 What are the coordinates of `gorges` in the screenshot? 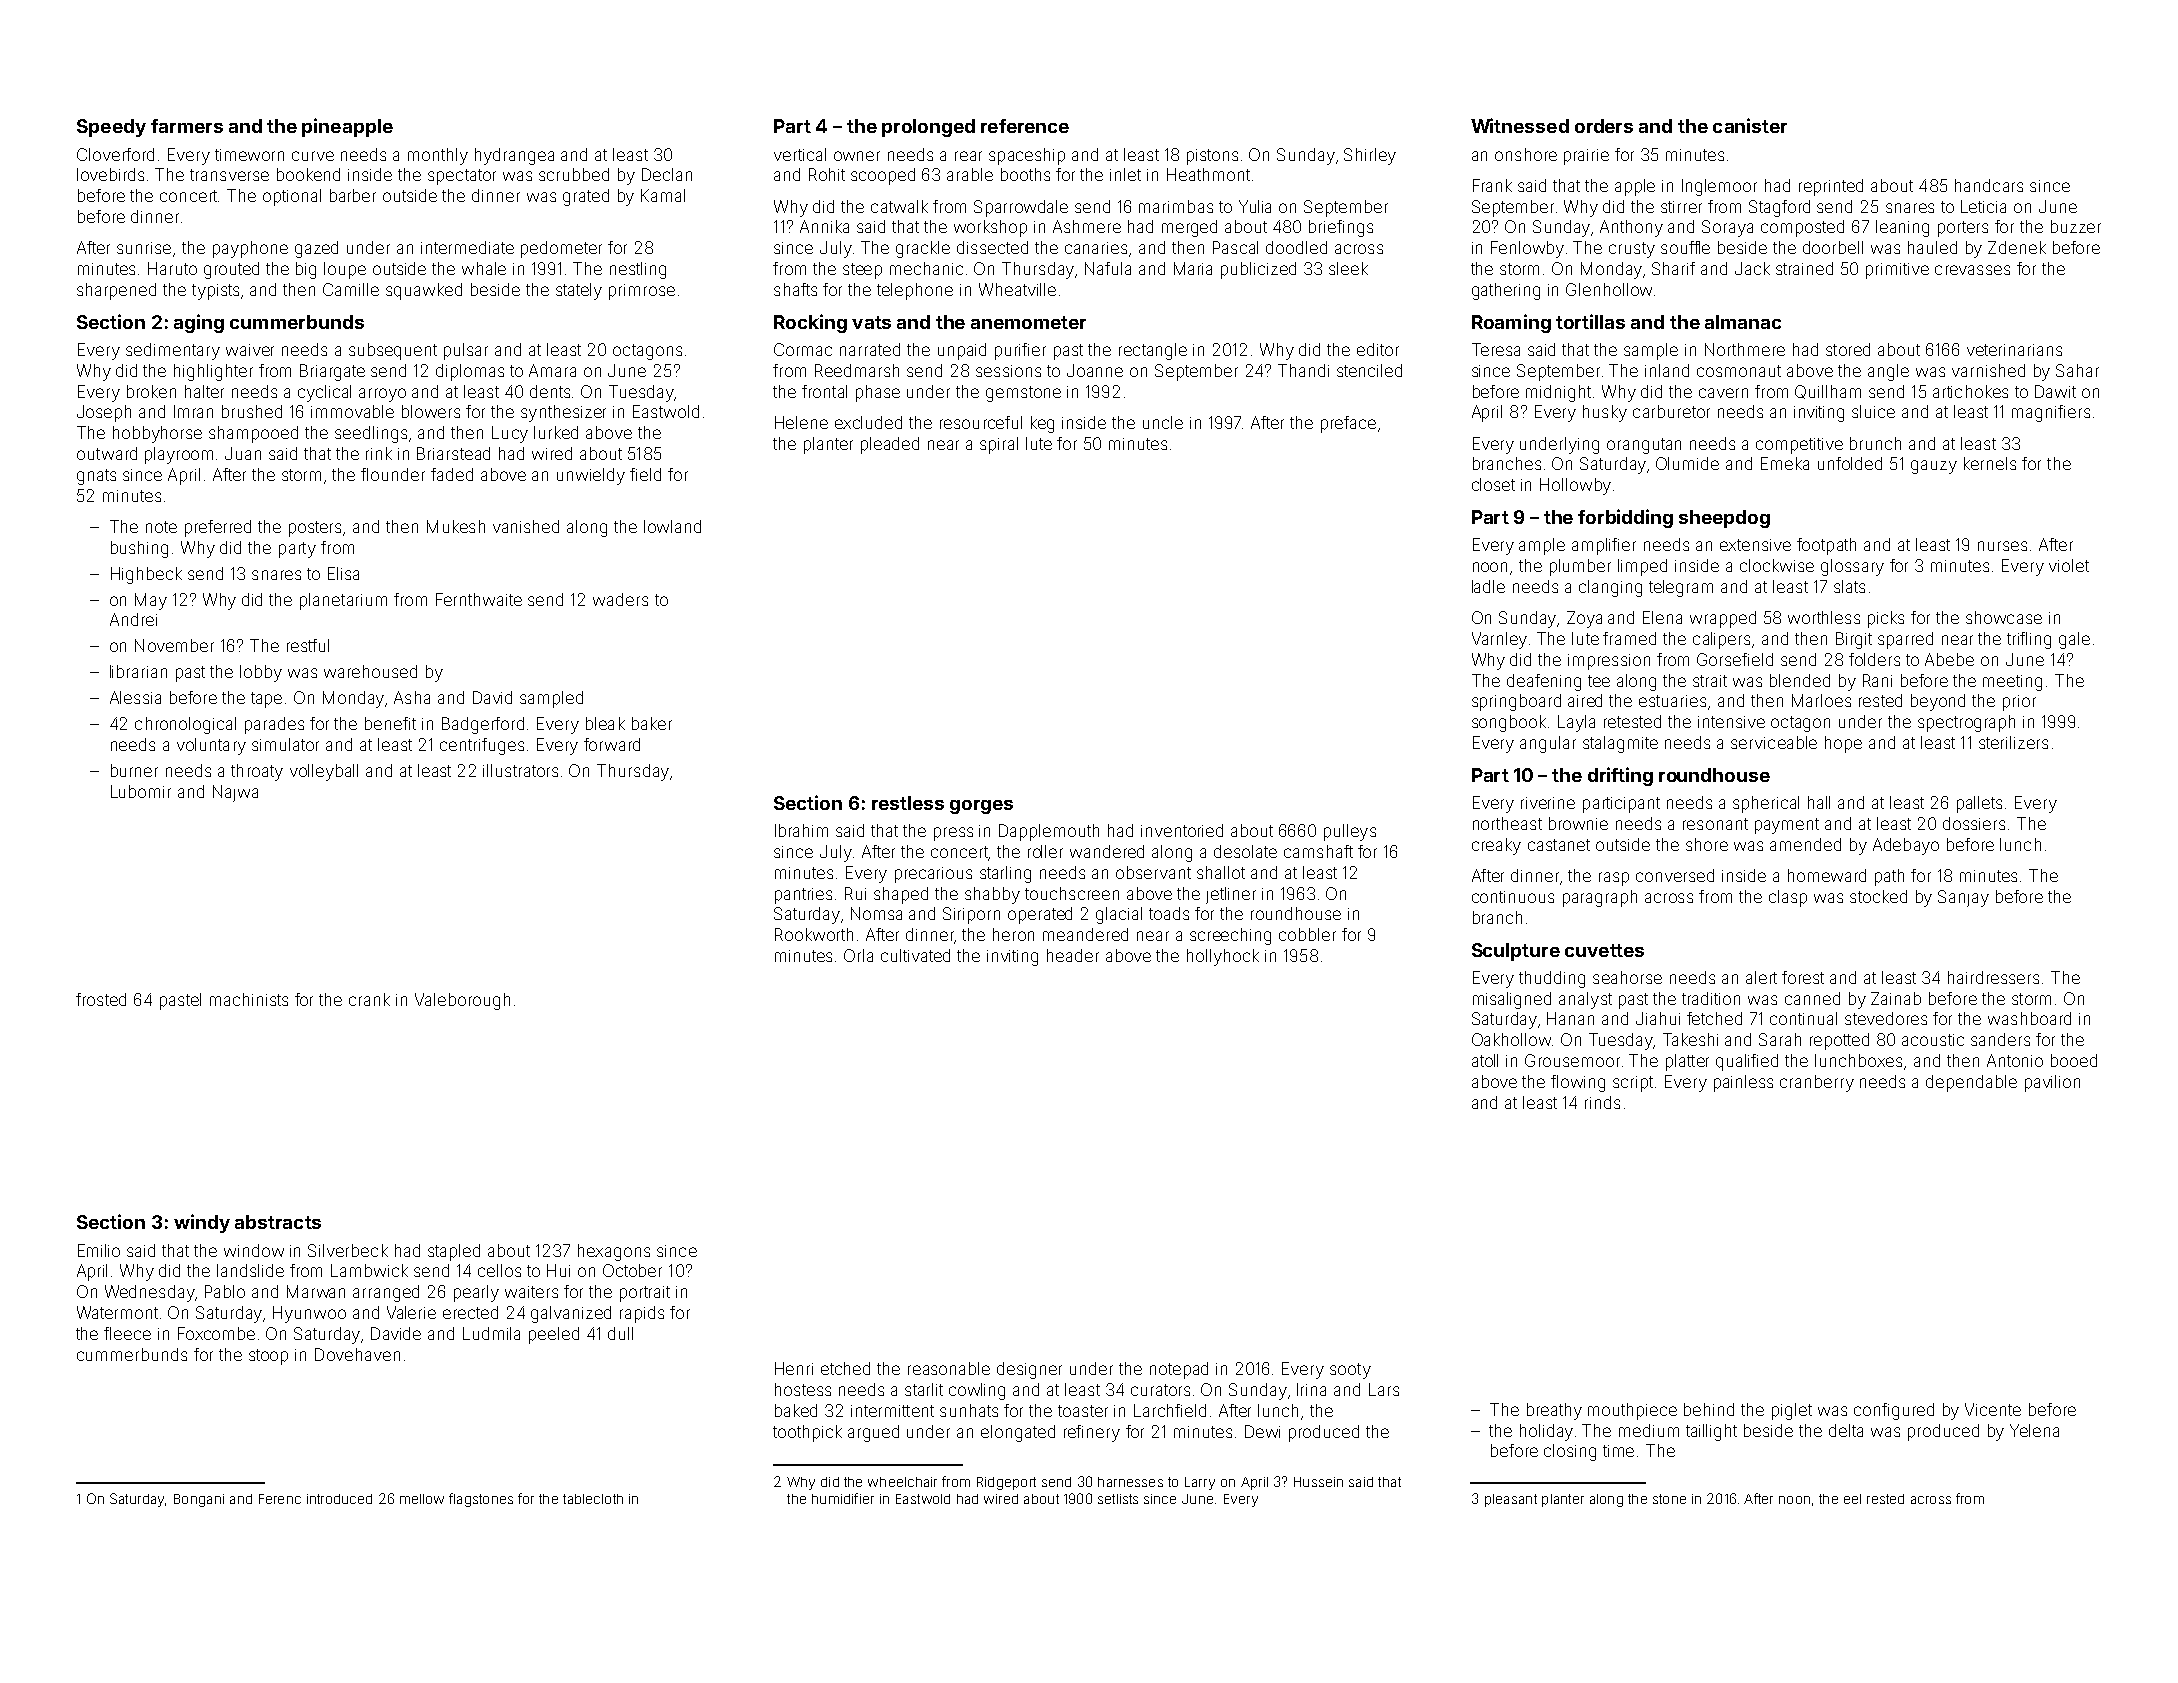 It's located at (981, 807).
